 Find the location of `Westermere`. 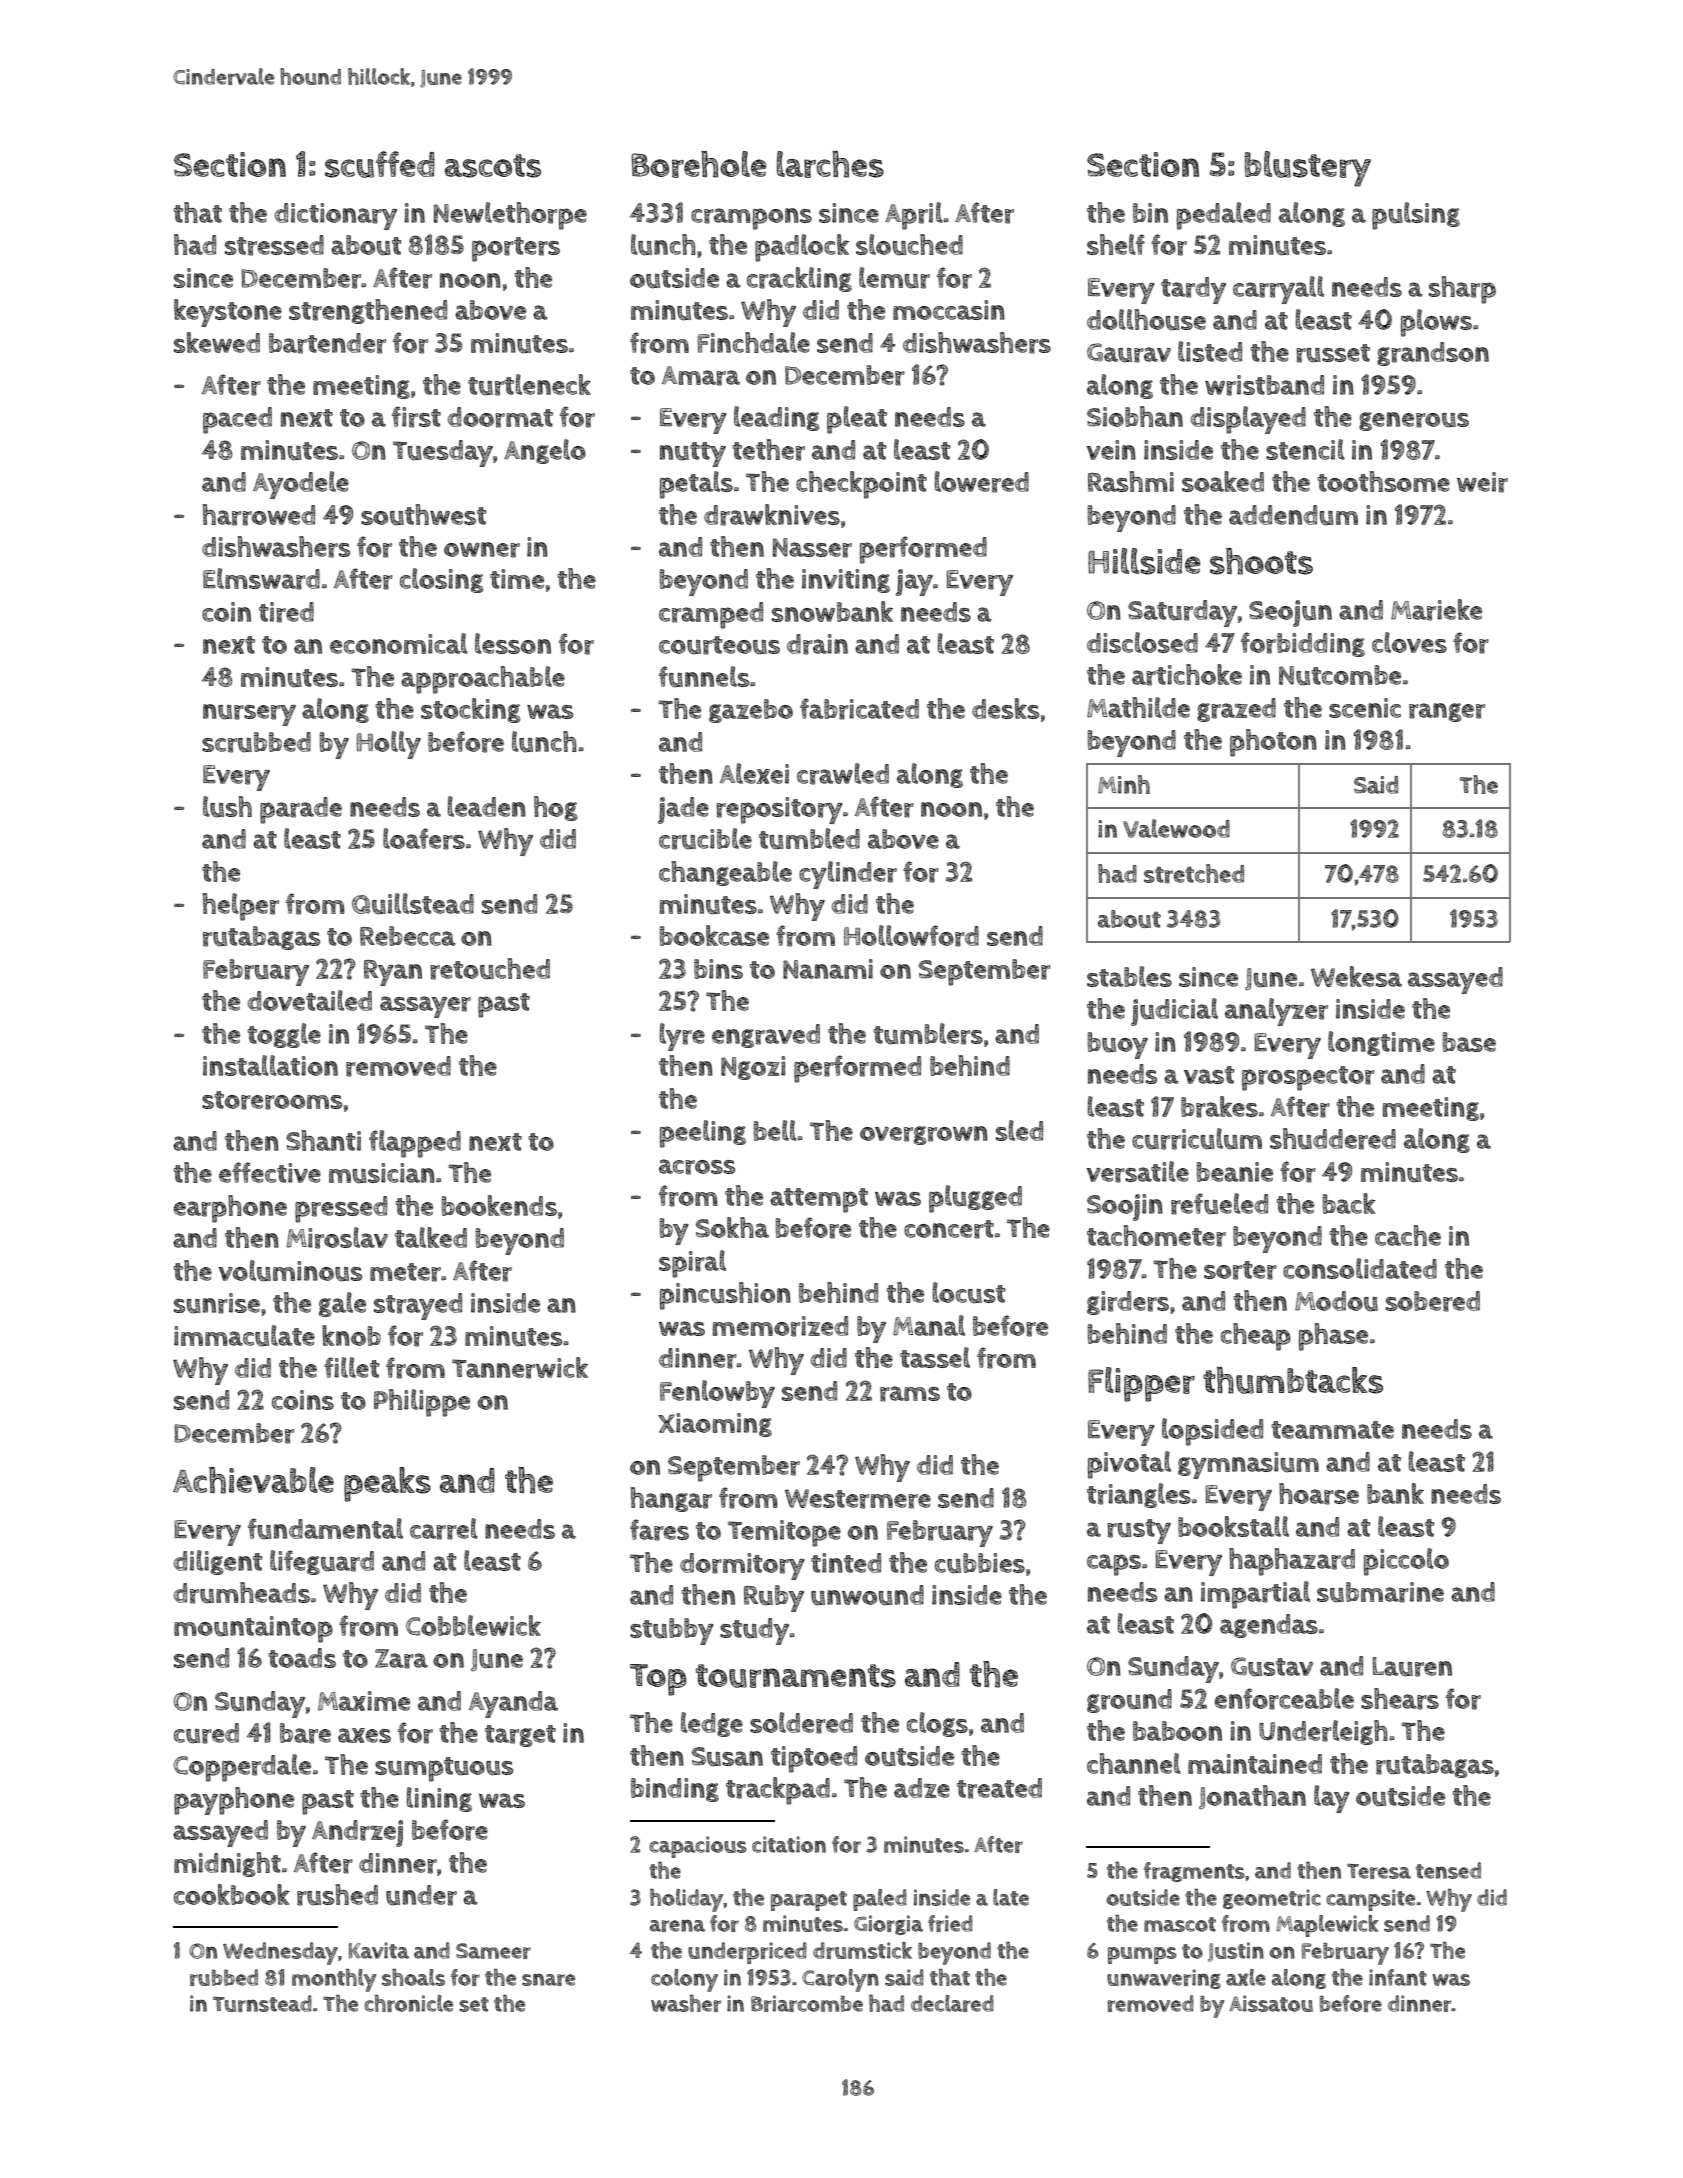

Westermere is located at coordinates (858, 1499).
